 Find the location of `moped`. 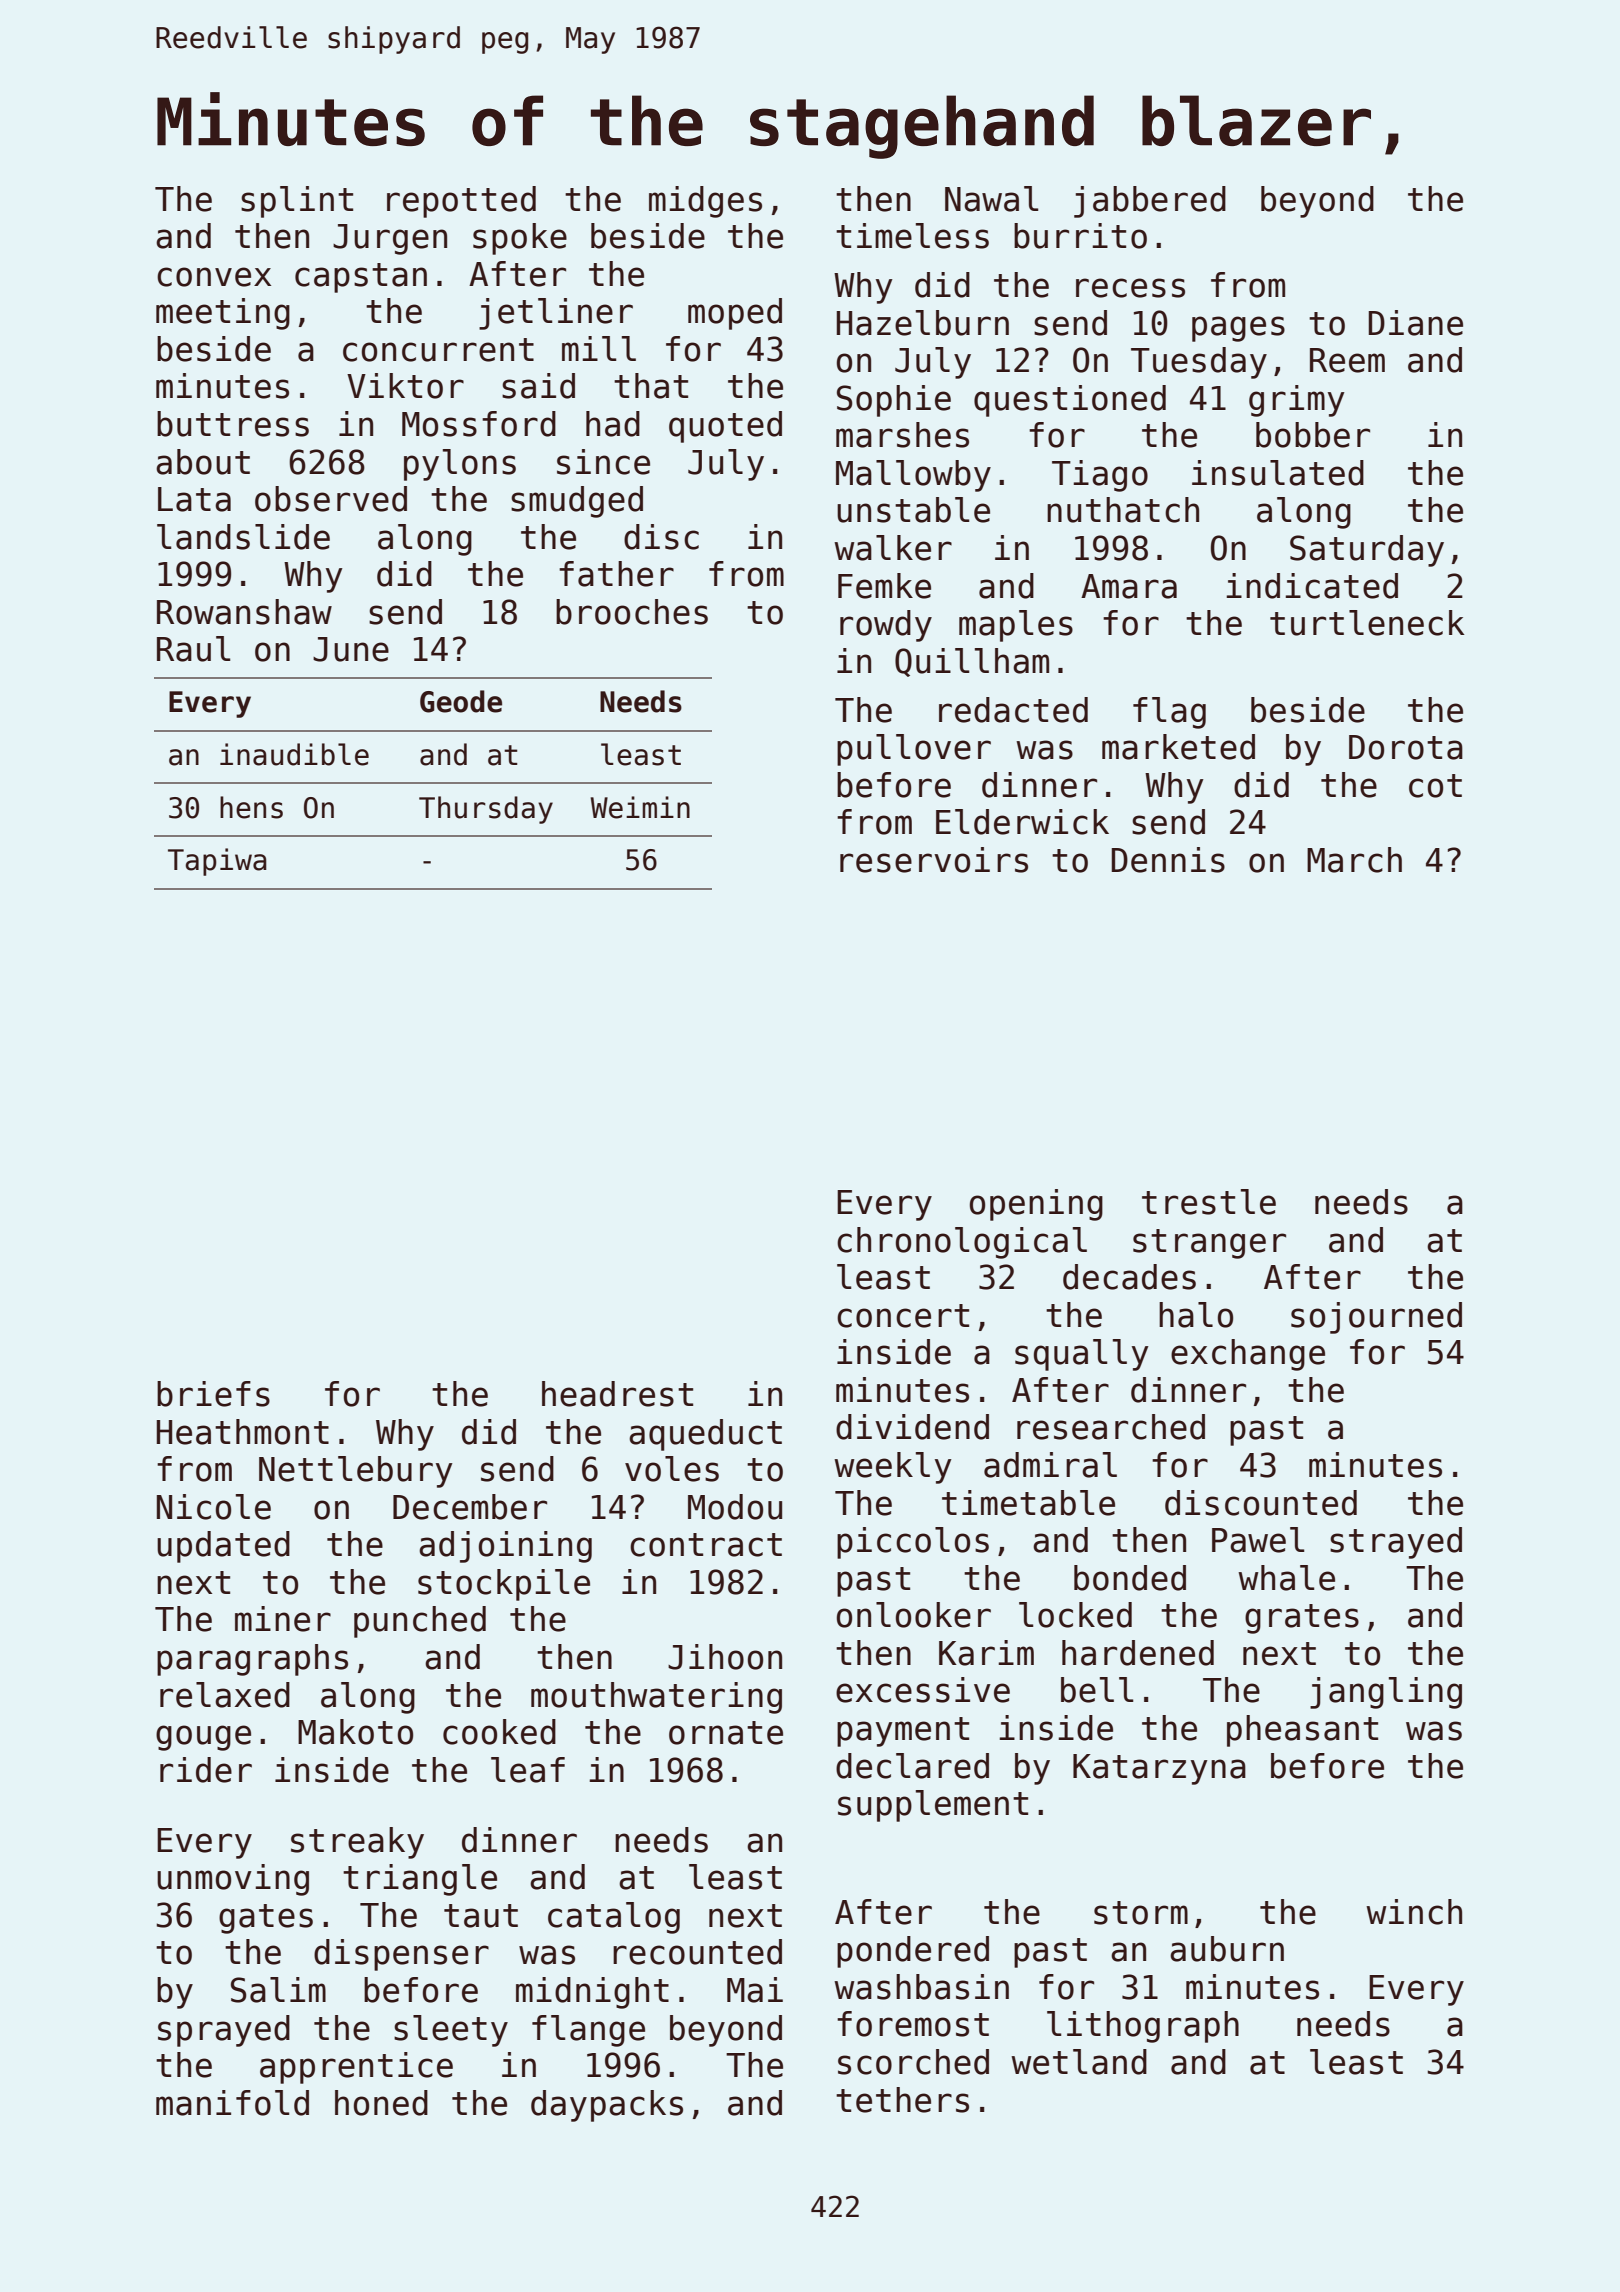

moped is located at coordinates (735, 314).
